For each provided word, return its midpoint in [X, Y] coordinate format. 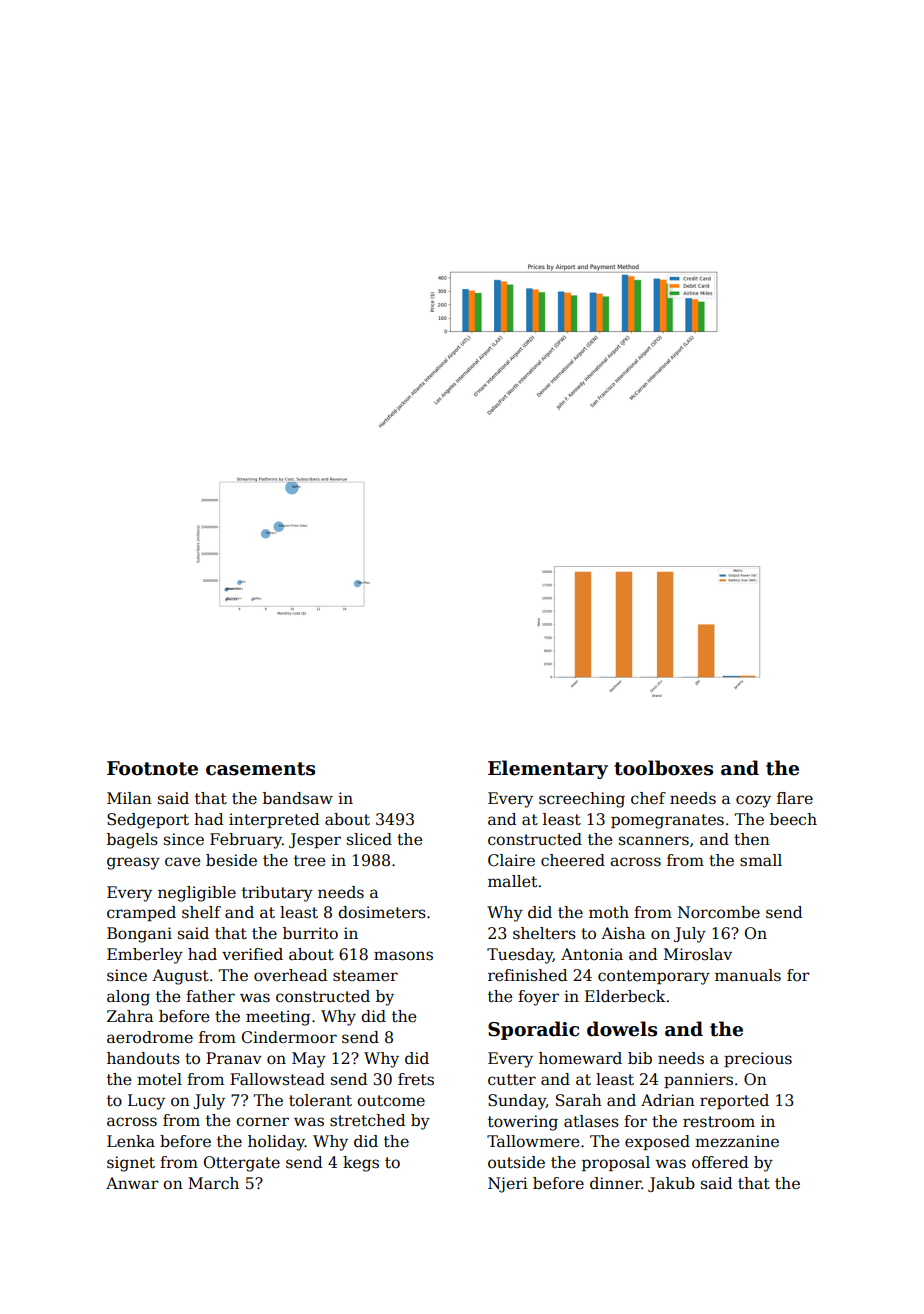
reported [734, 1101]
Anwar [132, 1183]
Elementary [548, 769]
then [752, 839]
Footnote [152, 768]
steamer [365, 976]
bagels [132, 841]
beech [793, 819]
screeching [582, 800]
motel [159, 1079]
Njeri [508, 1185]
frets [416, 1079]
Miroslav [698, 954]
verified [252, 954]
